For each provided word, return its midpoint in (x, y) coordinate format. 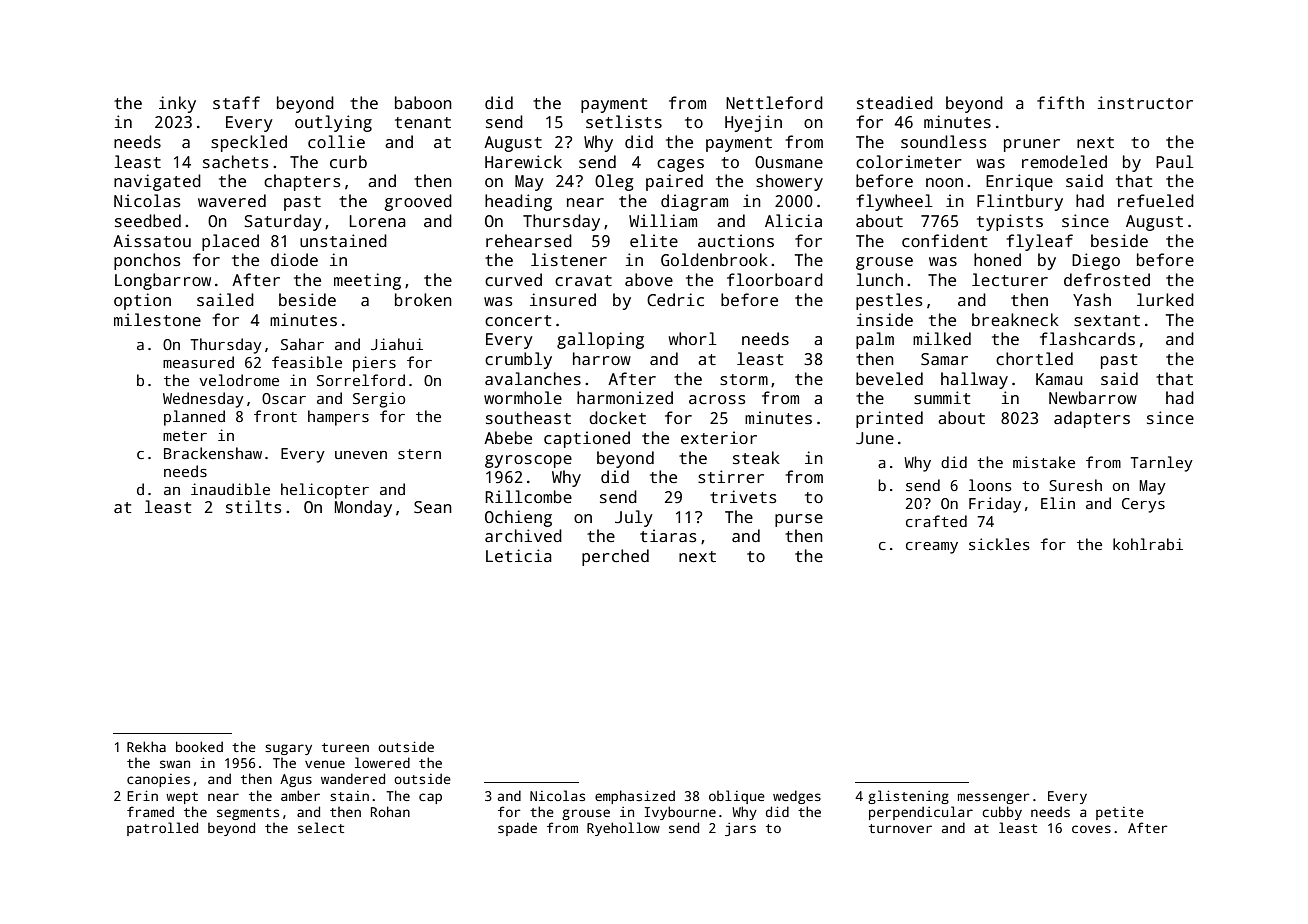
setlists (624, 122)
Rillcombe (528, 497)
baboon (423, 103)
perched (615, 557)
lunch (879, 280)
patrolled (162, 829)
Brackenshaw (213, 453)
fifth (1060, 102)
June (875, 438)
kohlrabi (1148, 544)
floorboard (775, 279)
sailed (225, 300)
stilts (253, 507)
